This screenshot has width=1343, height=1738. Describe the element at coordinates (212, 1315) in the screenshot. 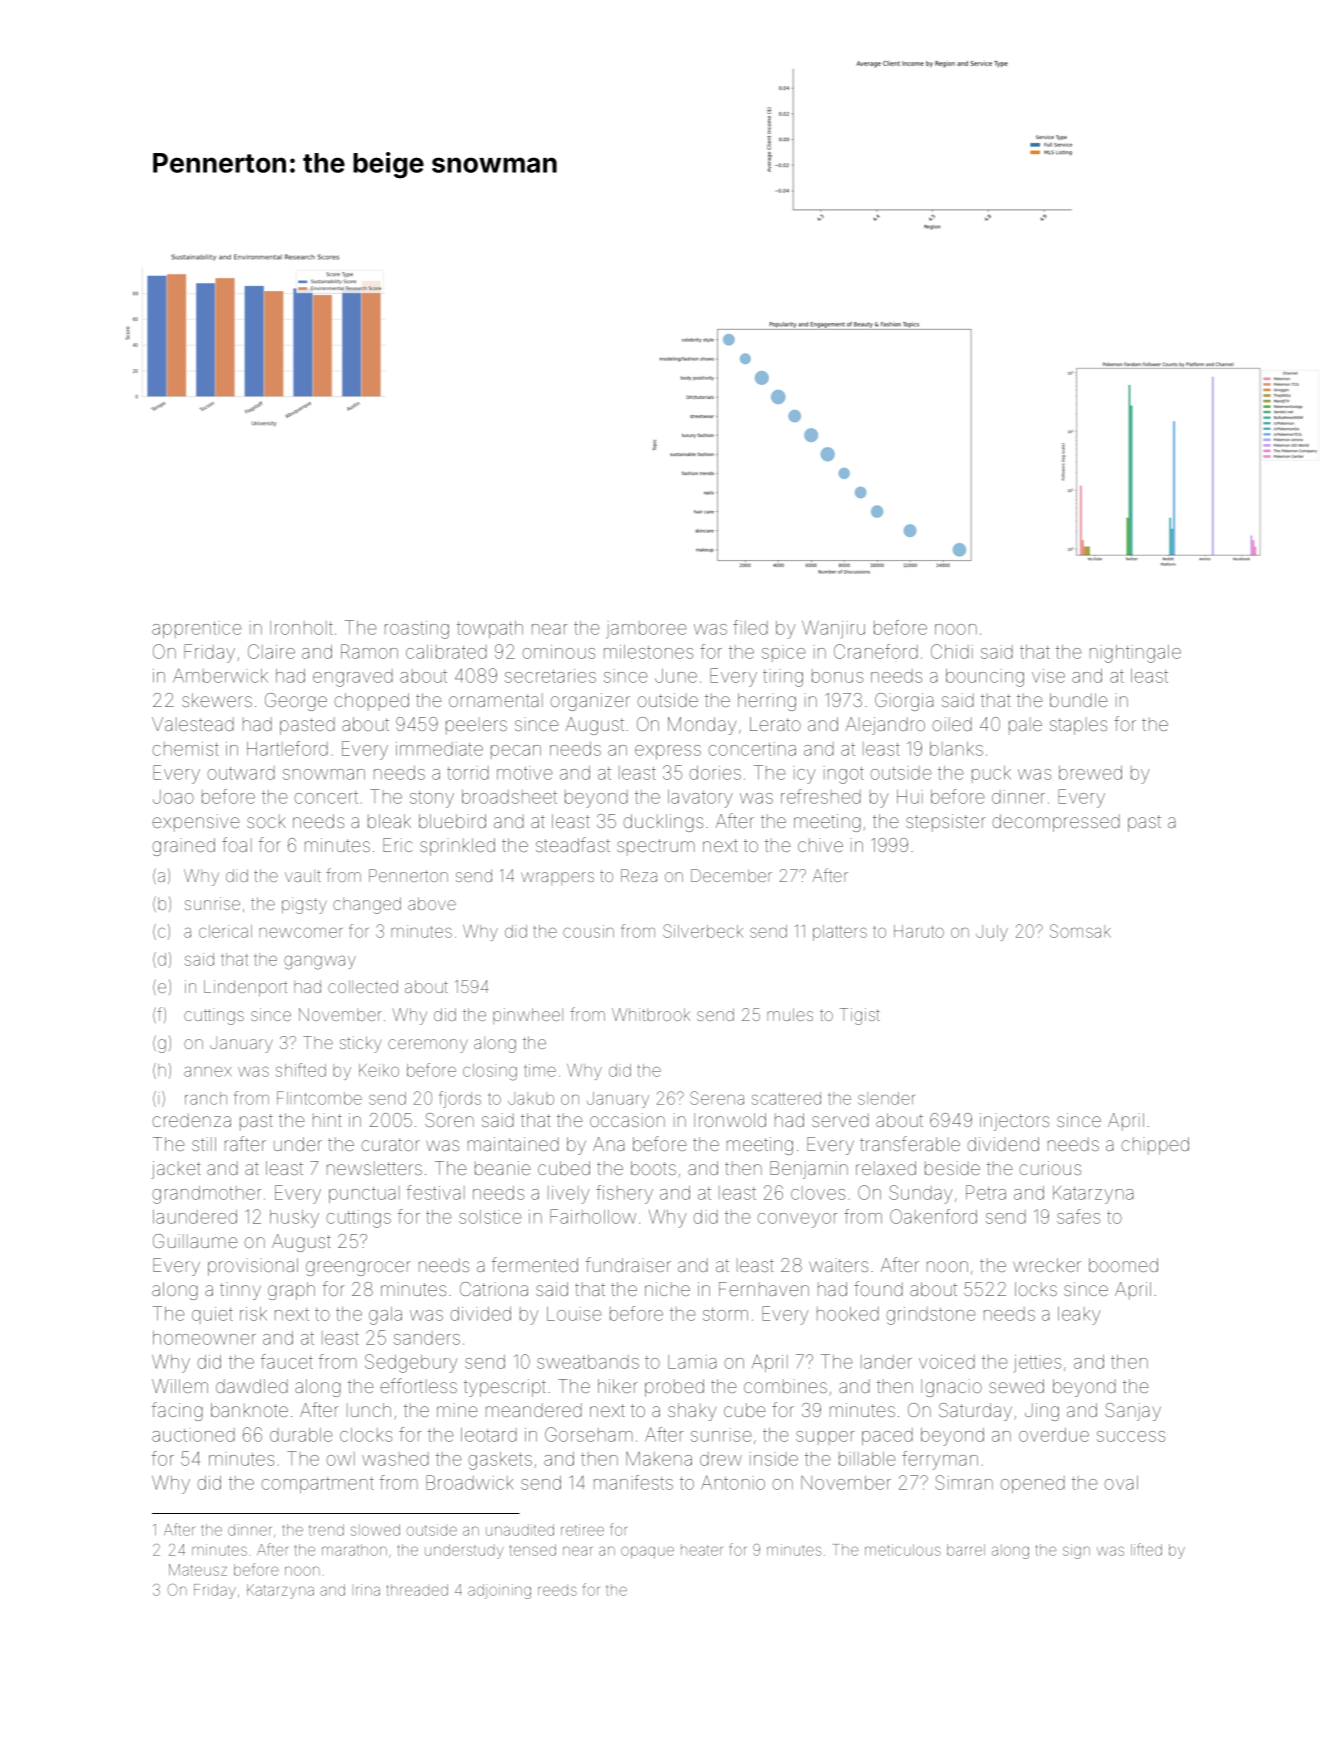

I see `quiet` at that location.
